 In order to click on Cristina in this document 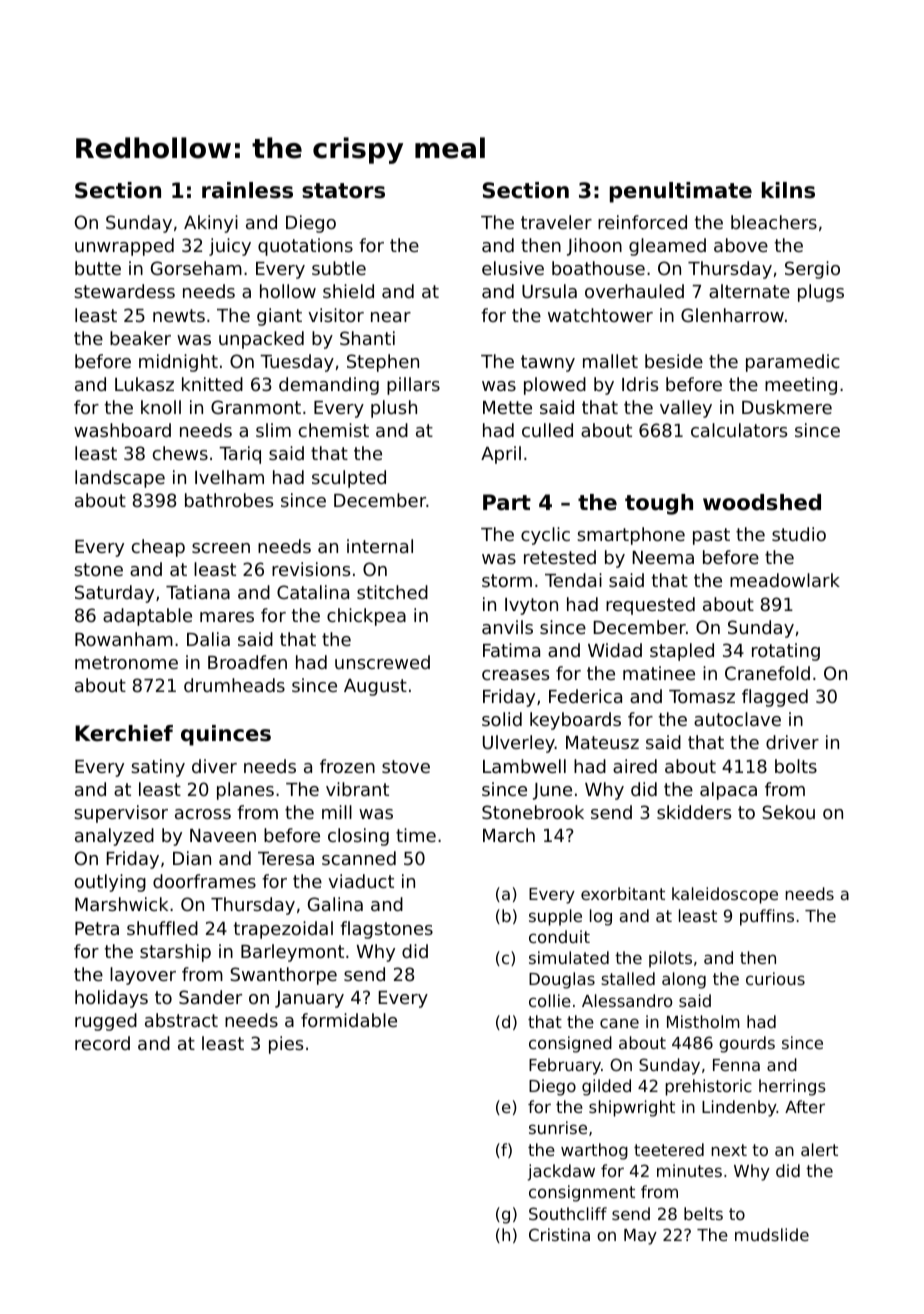, I will do `click(559, 1234)`.
